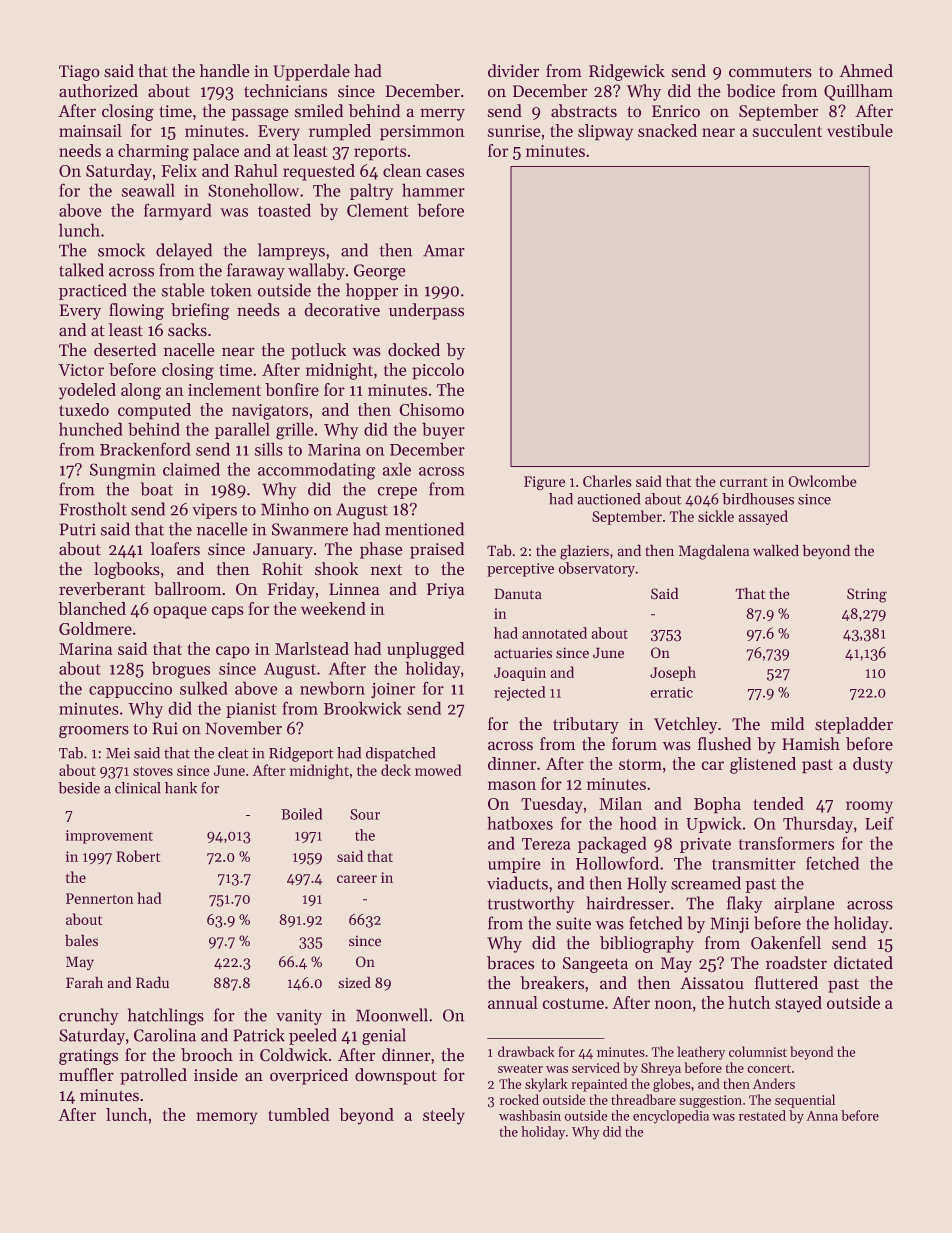 This screenshot has height=1233, width=952. Describe the element at coordinates (123, 471) in the screenshot. I see `Sungmin` at that location.
